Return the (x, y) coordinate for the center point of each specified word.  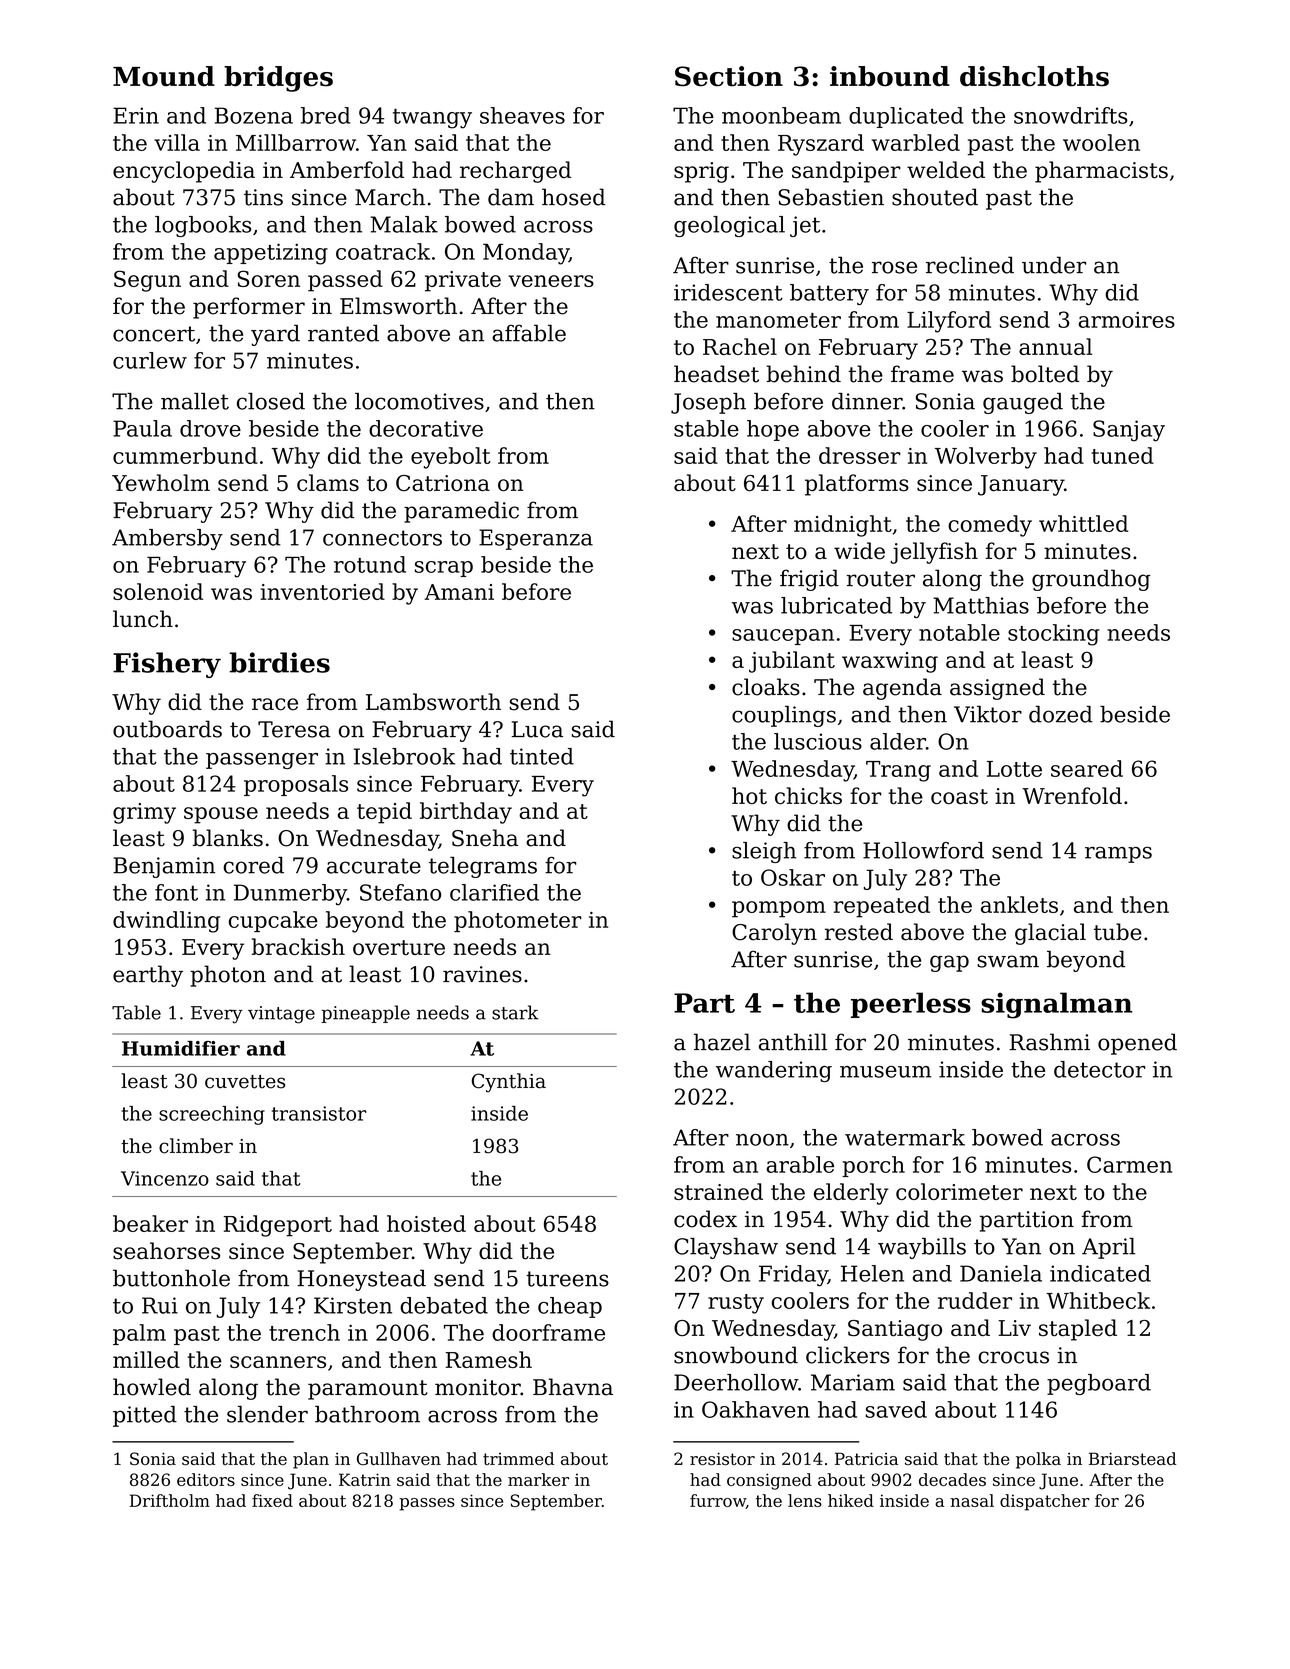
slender (267, 1414)
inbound (890, 76)
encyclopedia (184, 172)
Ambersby (167, 539)
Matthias (981, 605)
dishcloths (1034, 76)
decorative (426, 428)
